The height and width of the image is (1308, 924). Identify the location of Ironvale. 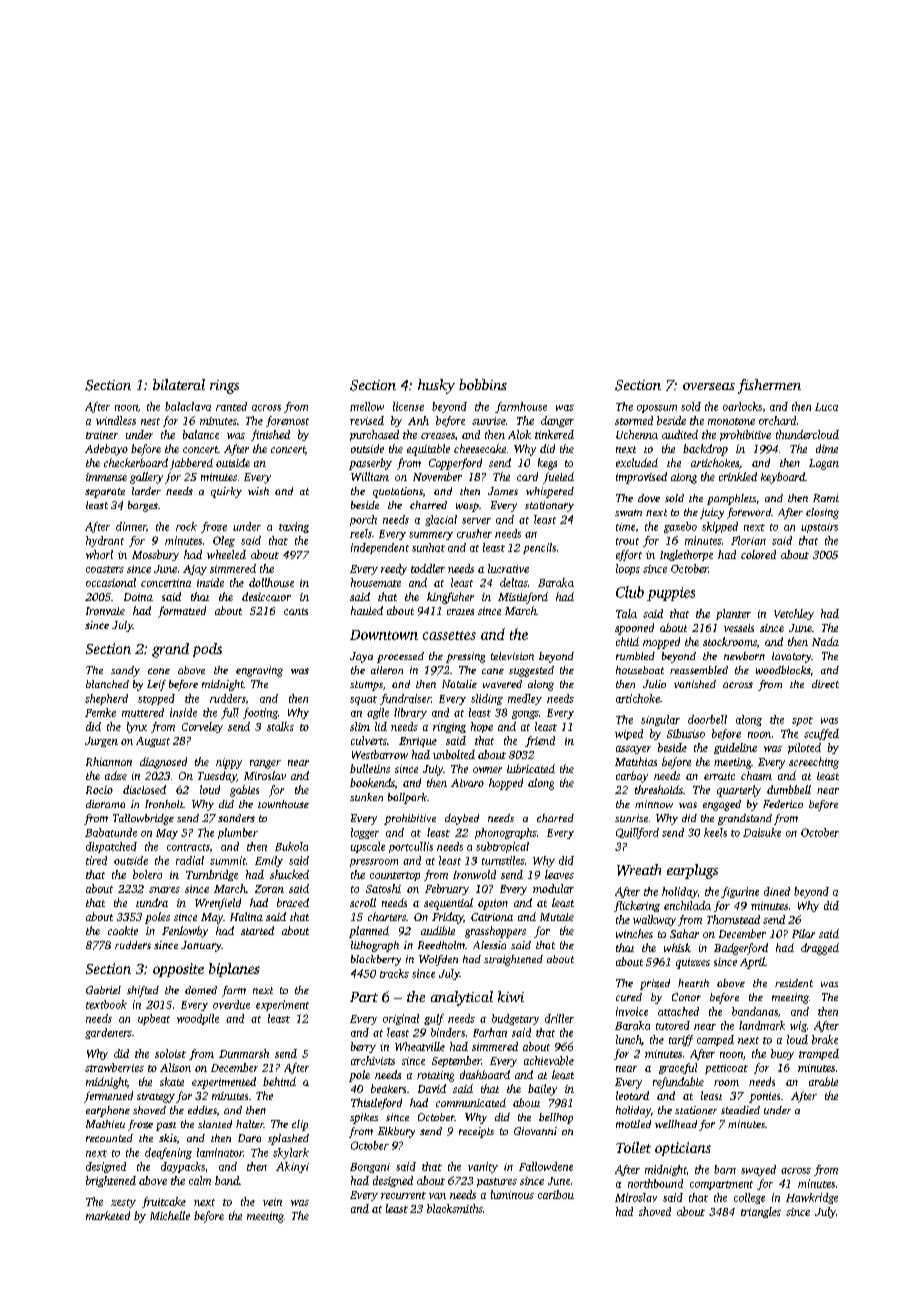
(105, 611).
